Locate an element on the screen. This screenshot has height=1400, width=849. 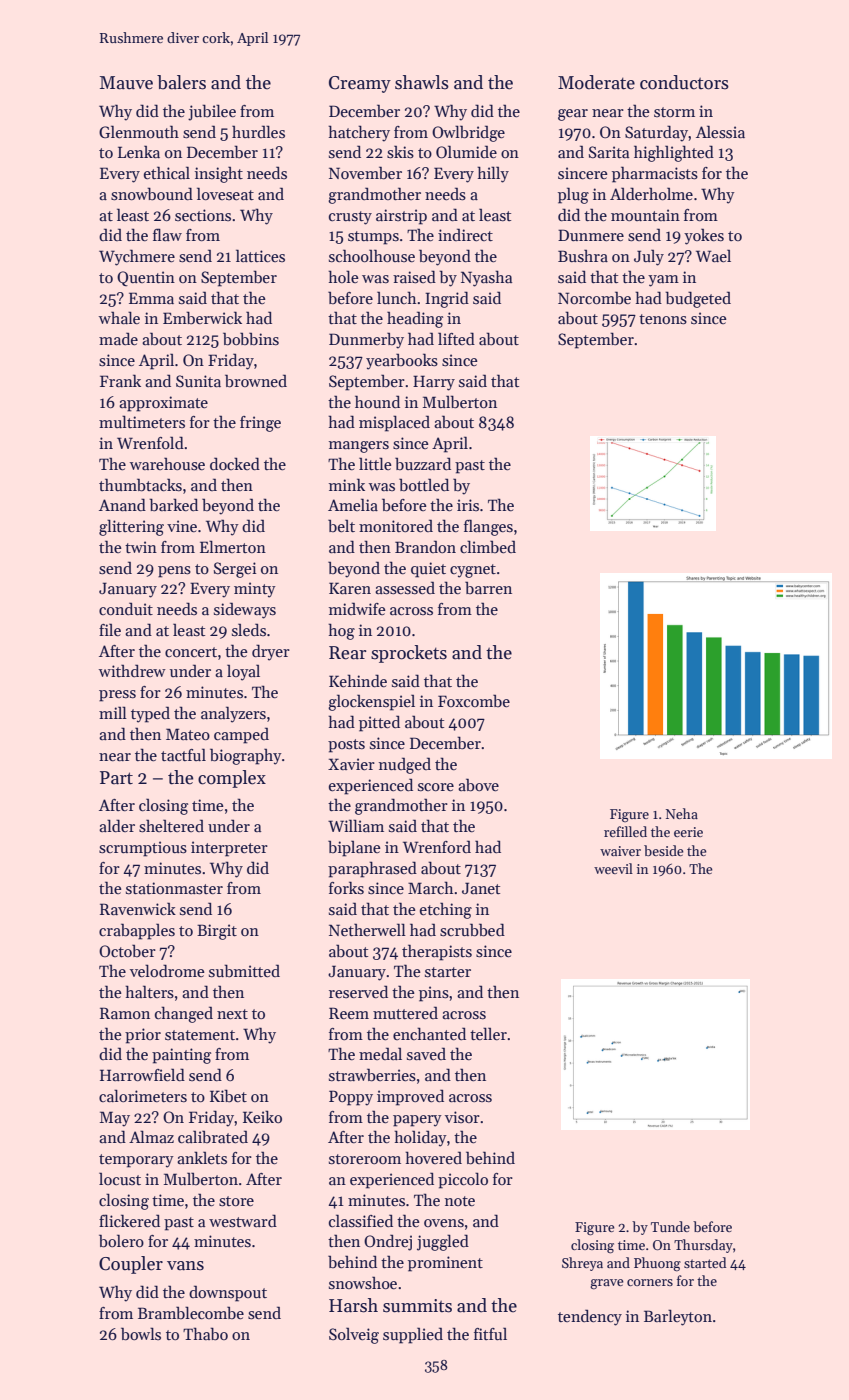
bowls is located at coordinates (141, 1334).
